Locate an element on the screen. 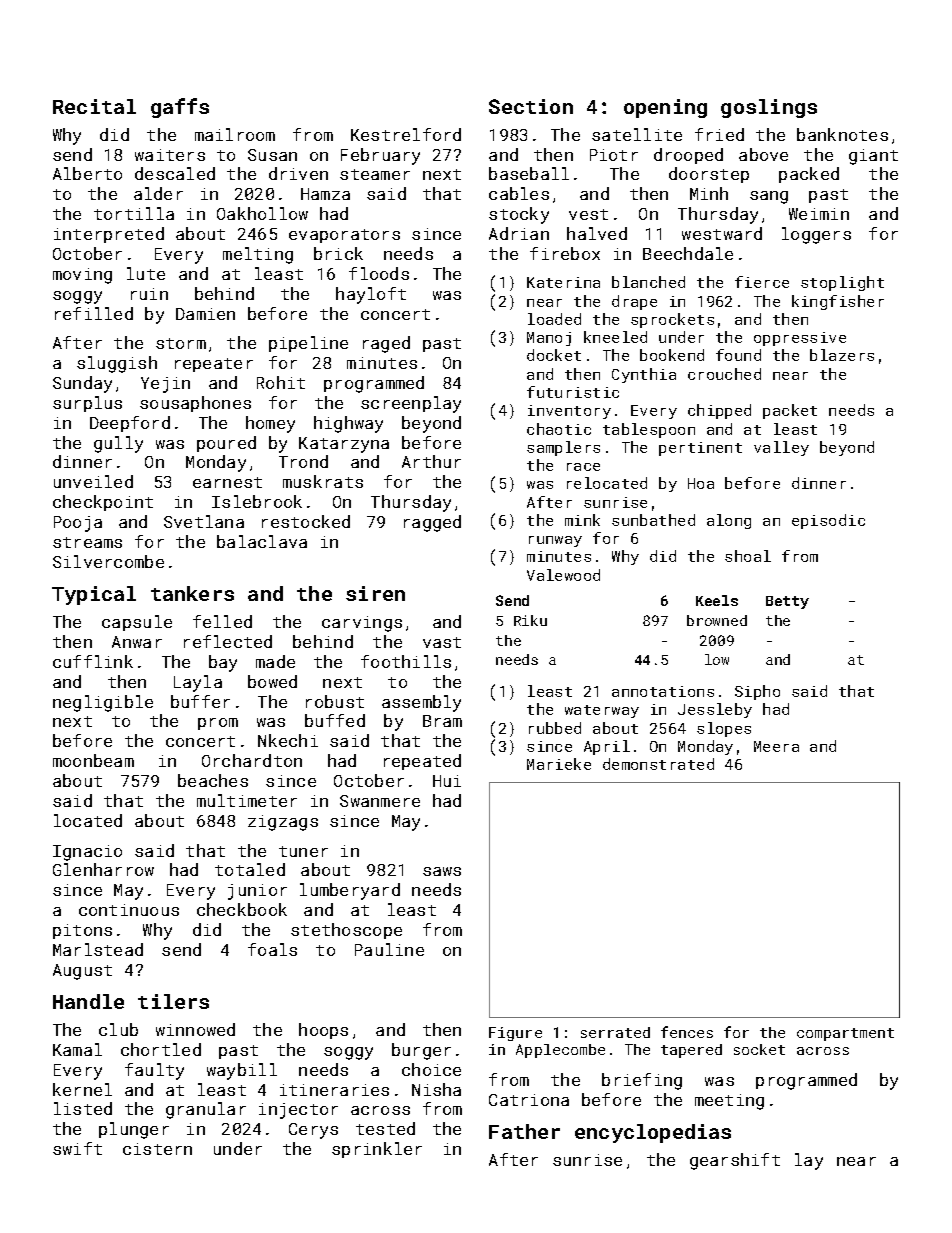 The image size is (952, 1233). gaffs is located at coordinates (180, 108).
